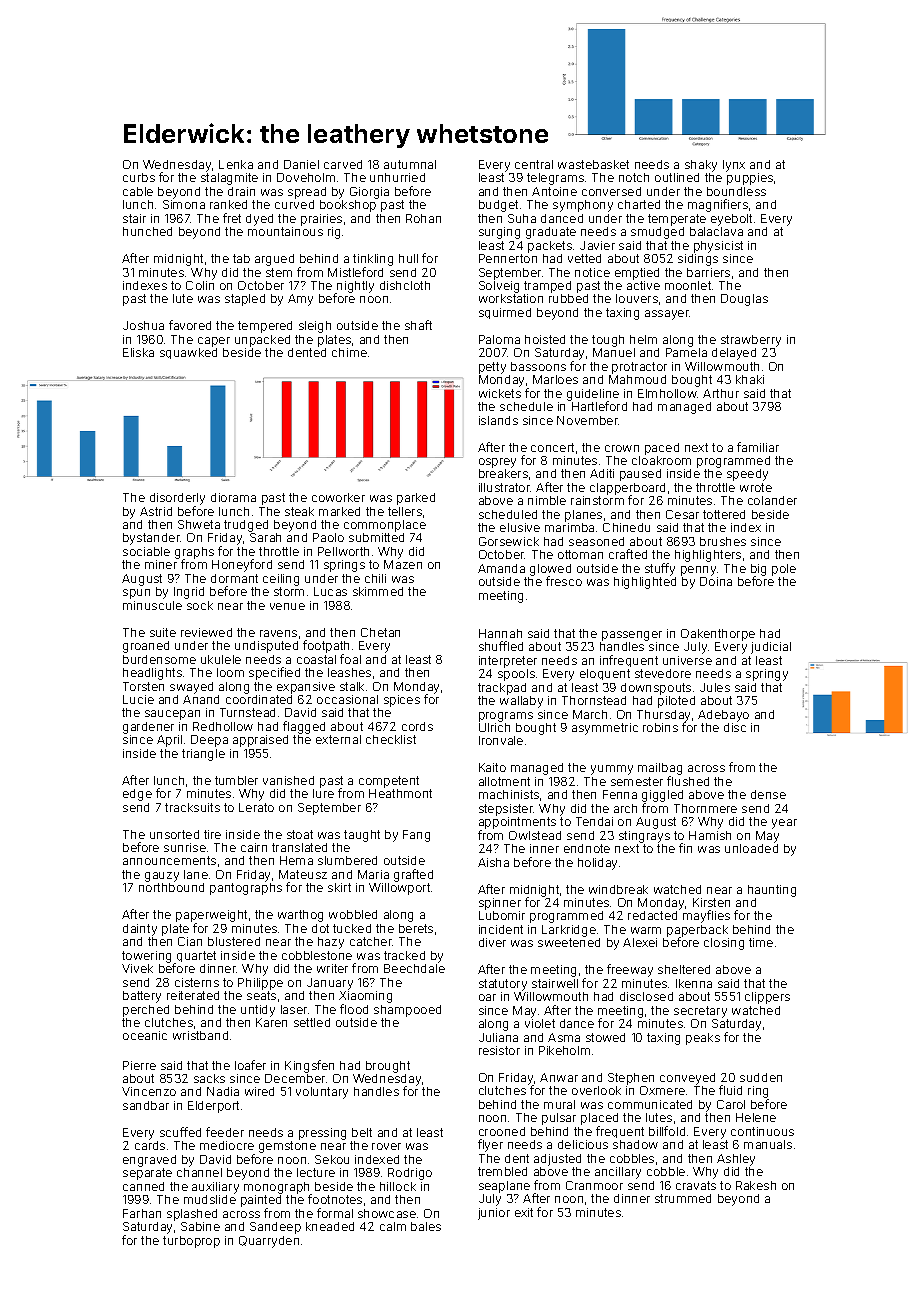 This image has height=1308, width=924. What do you see at coordinates (656, 689) in the image?
I see `downspouts` at bounding box center [656, 689].
